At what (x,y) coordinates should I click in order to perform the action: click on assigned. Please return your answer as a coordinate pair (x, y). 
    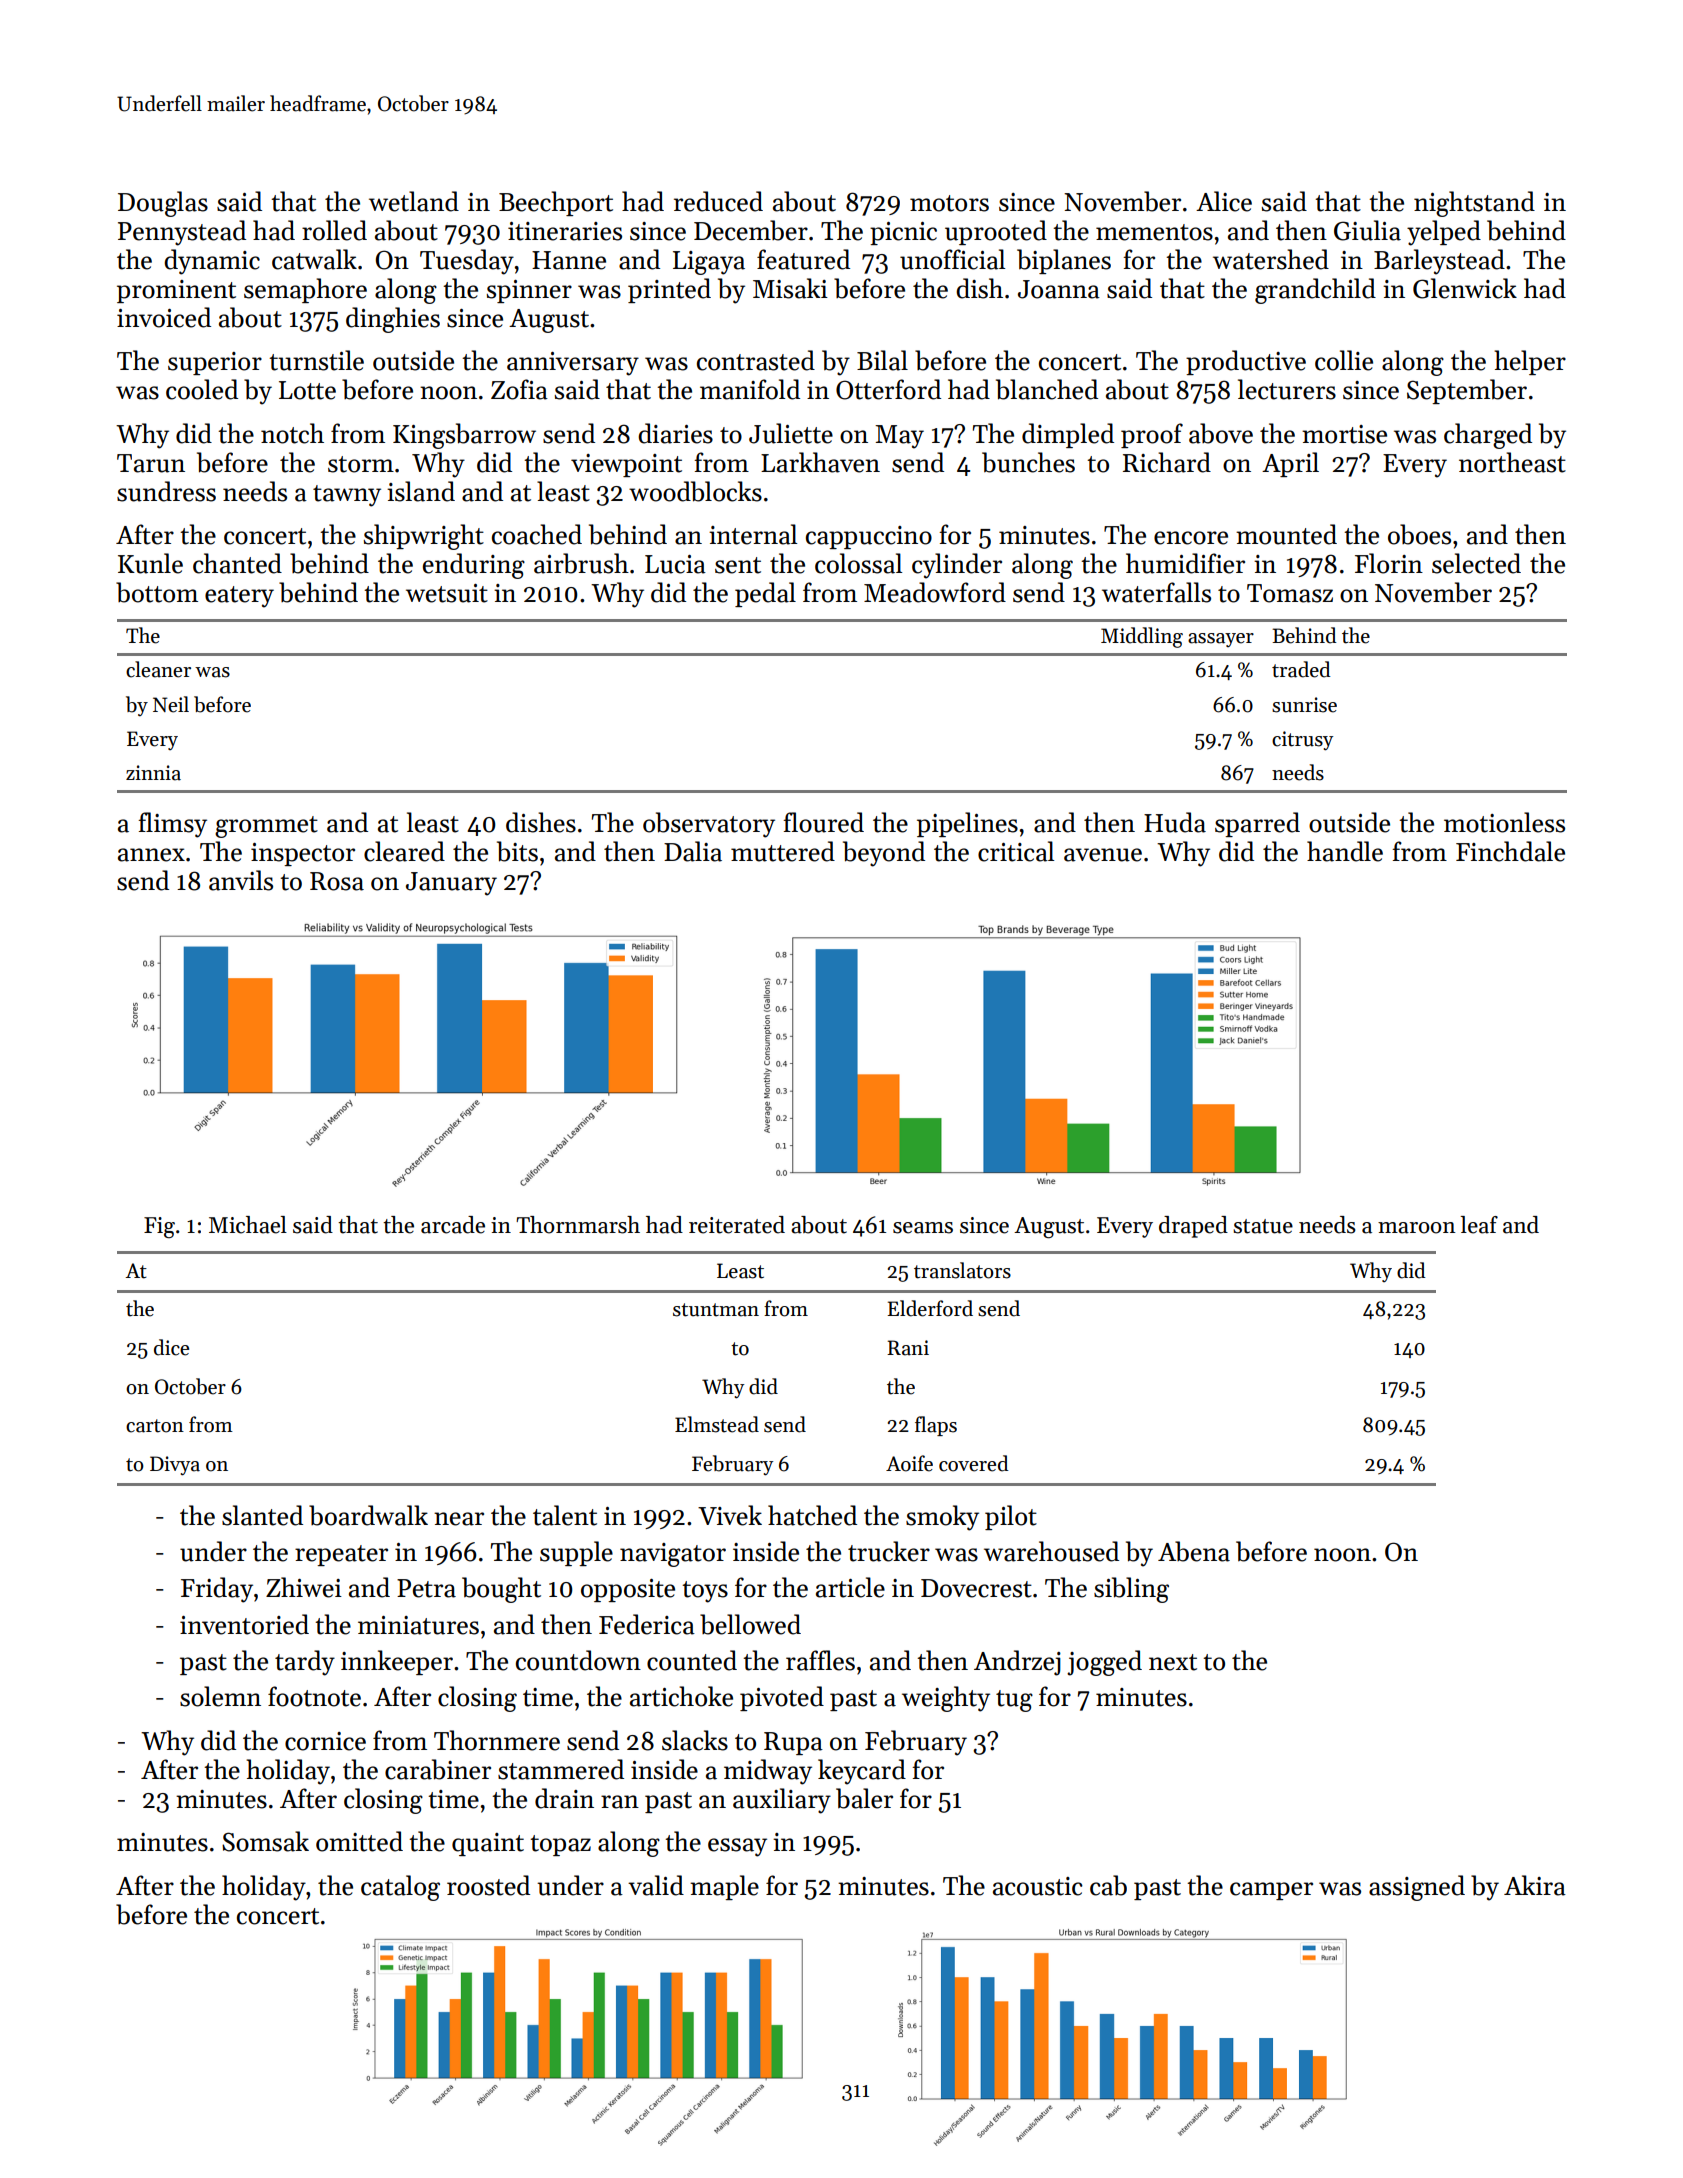
    Looking at the image, I should click on (1417, 1888).
